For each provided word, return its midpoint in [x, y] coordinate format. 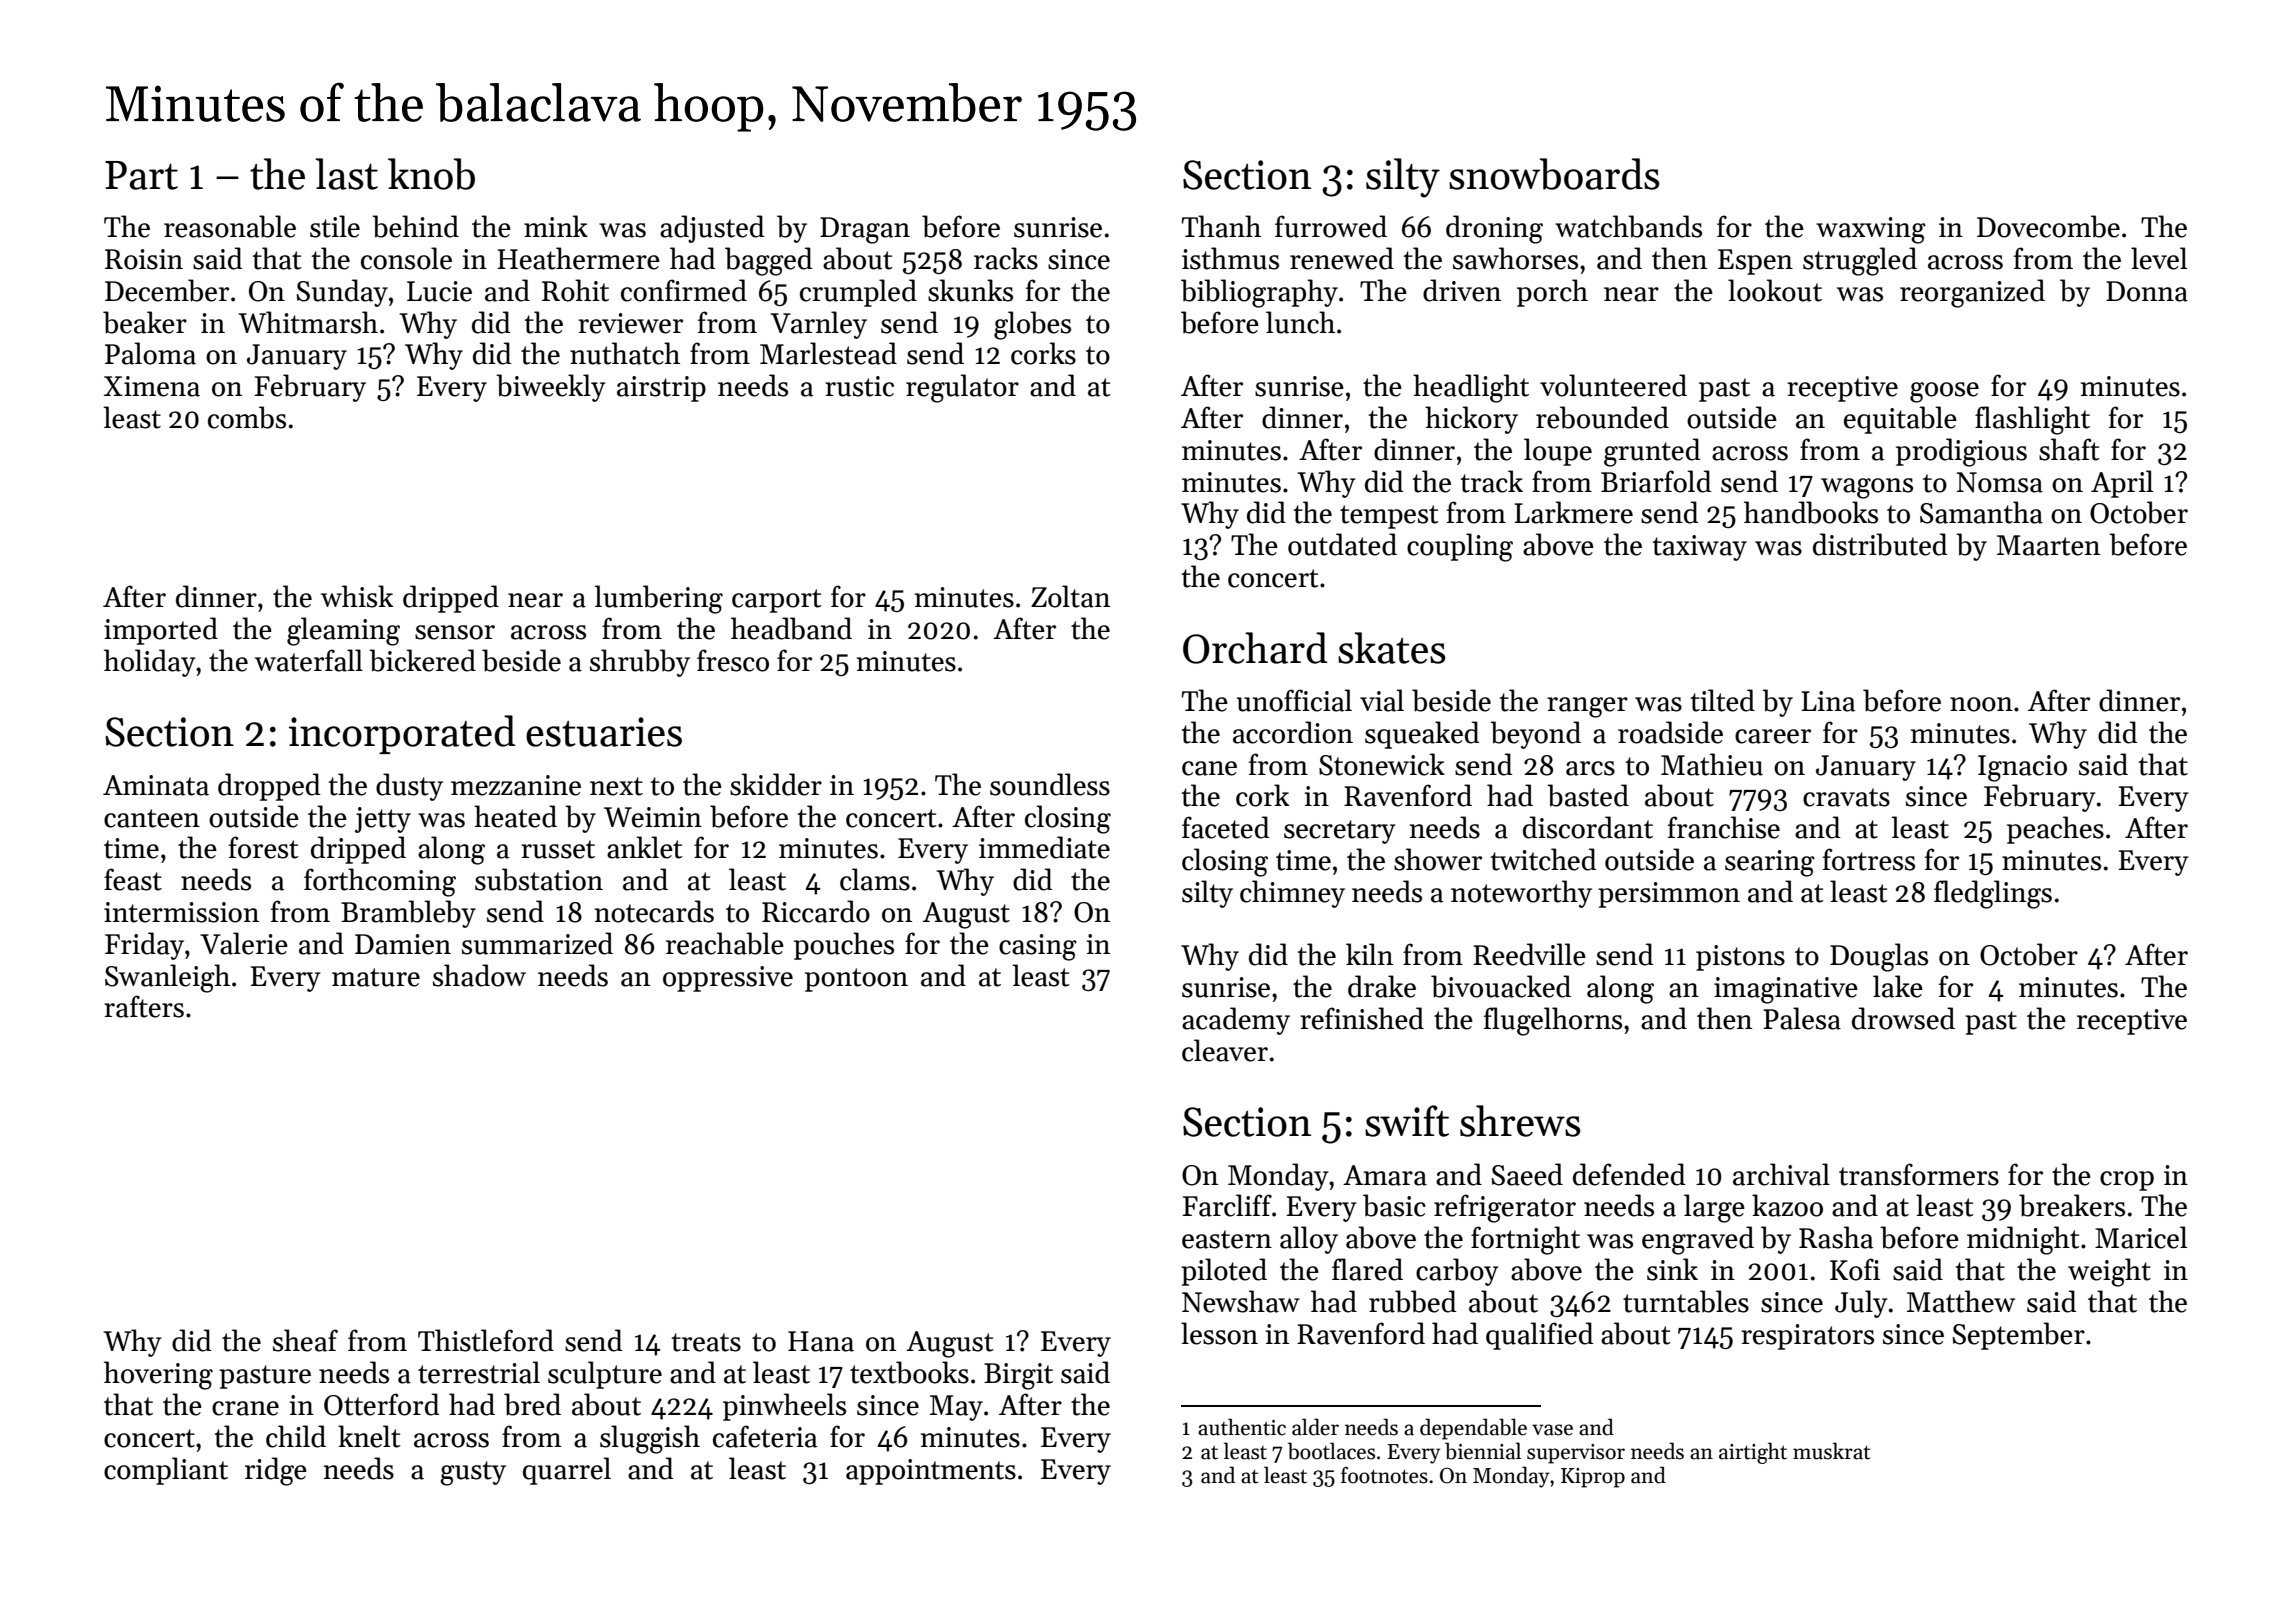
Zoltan [1070, 596]
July [1861, 1304]
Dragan [865, 230]
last [346, 174]
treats [706, 1342]
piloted [1224, 1272]
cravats [1846, 797]
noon [1981, 704]
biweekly [551, 388]
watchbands [1628, 226]
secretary [1340, 832]
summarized [537, 943]
